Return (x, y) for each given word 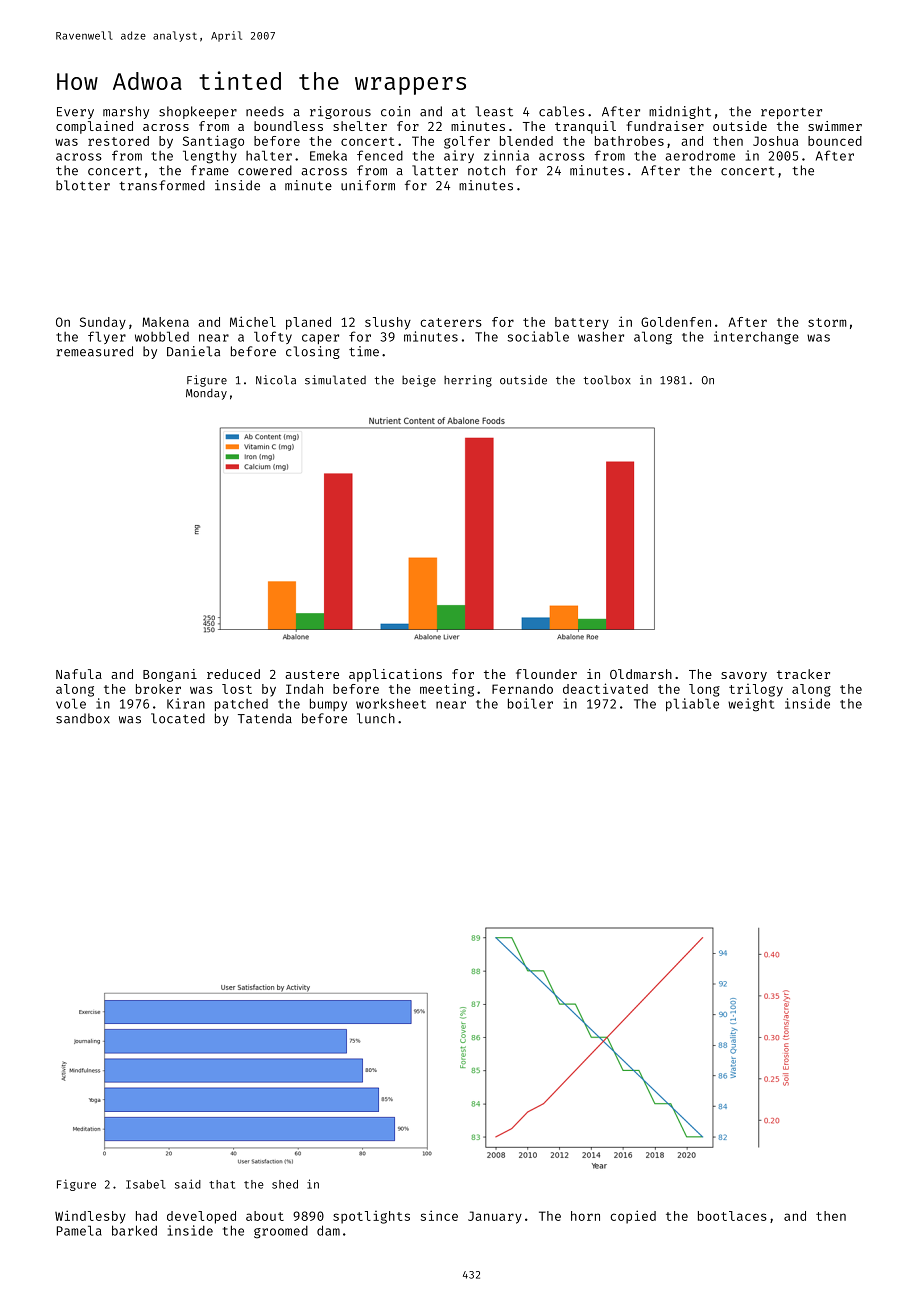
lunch (376, 718)
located (178, 718)
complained (94, 127)
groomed (281, 1232)
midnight (680, 112)
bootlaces (732, 1216)
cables (562, 111)
